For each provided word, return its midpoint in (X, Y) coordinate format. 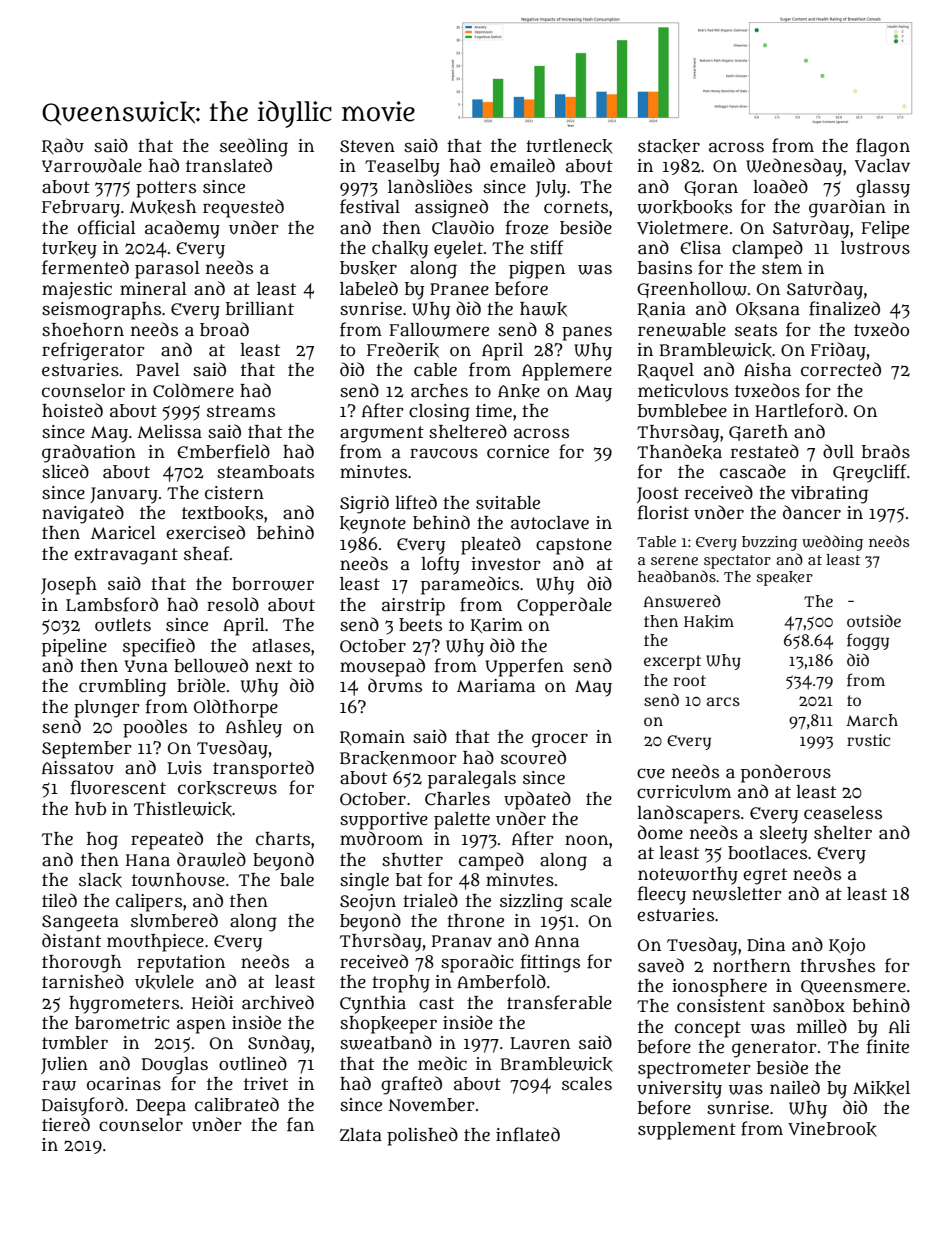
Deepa (161, 1107)
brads (886, 451)
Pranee (459, 289)
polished (422, 1136)
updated (537, 800)
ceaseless (843, 813)
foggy (868, 641)
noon (586, 840)
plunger (107, 709)
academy (182, 229)
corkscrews (227, 788)
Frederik (403, 350)
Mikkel (881, 1088)
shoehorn (83, 329)
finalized (844, 308)
